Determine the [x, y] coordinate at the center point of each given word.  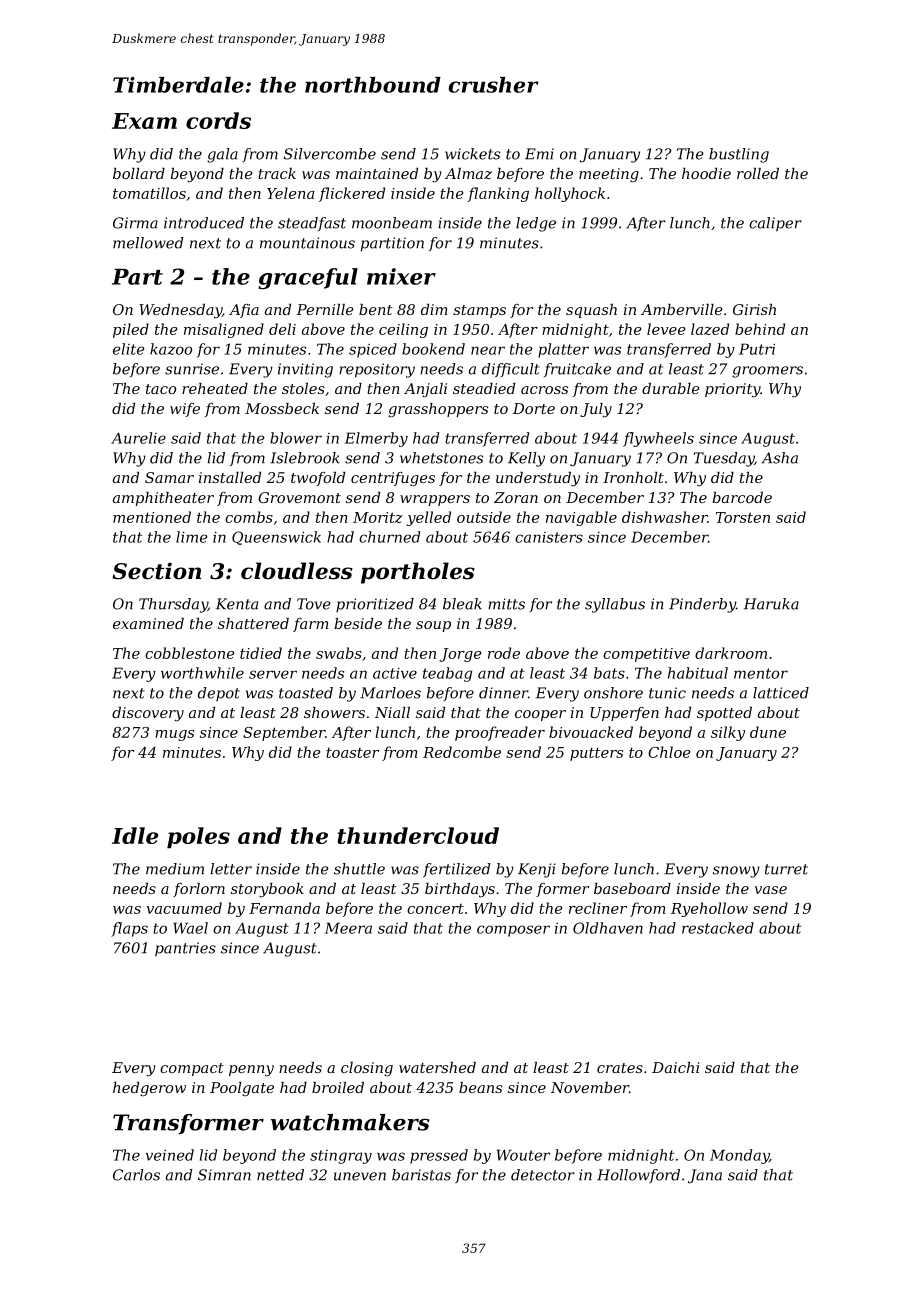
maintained [377, 173]
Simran [224, 1175]
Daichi [676, 1067]
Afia [244, 311]
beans [480, 1087]
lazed [710, 329]
